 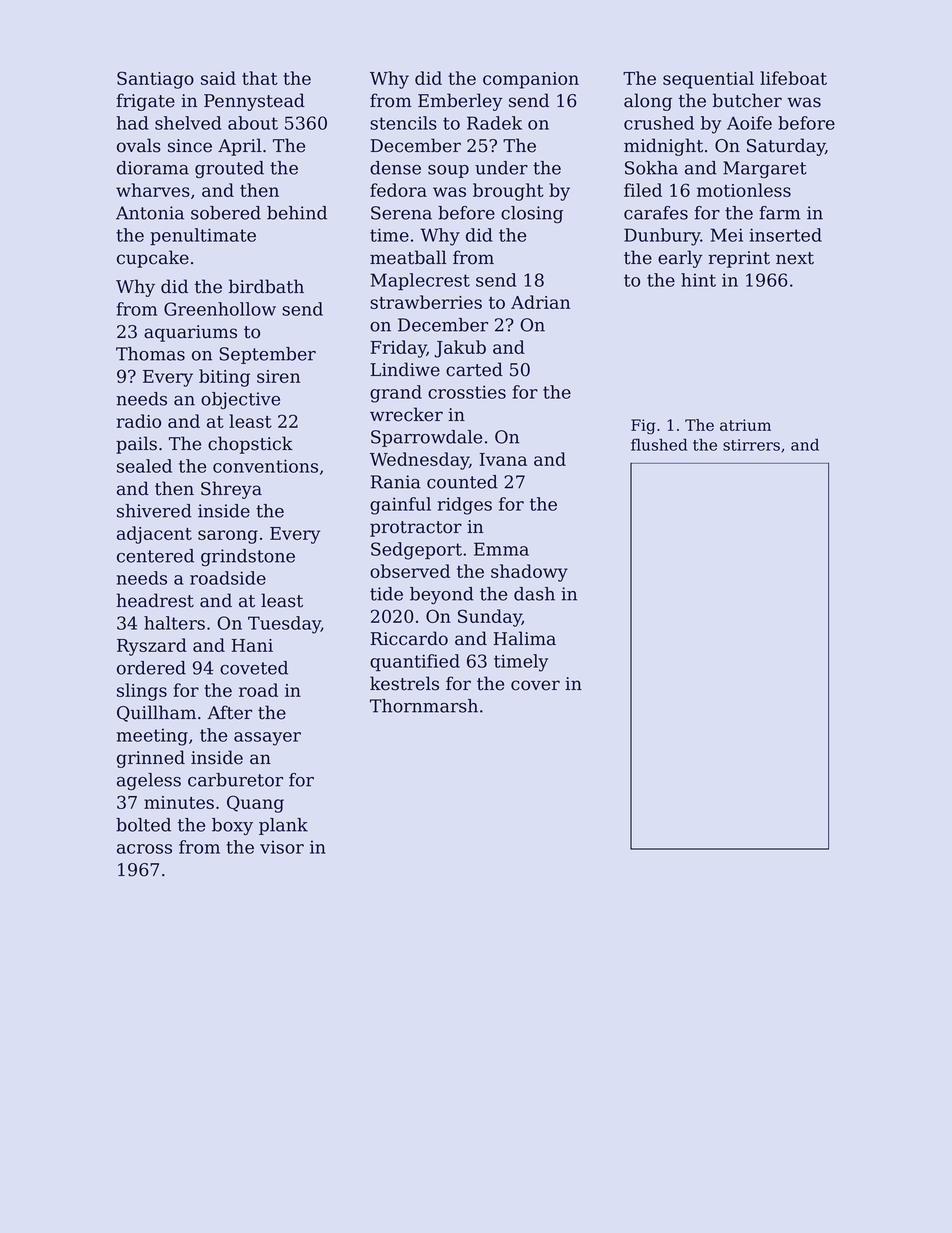 I want to click on visor, so click(x=282, y=847).
